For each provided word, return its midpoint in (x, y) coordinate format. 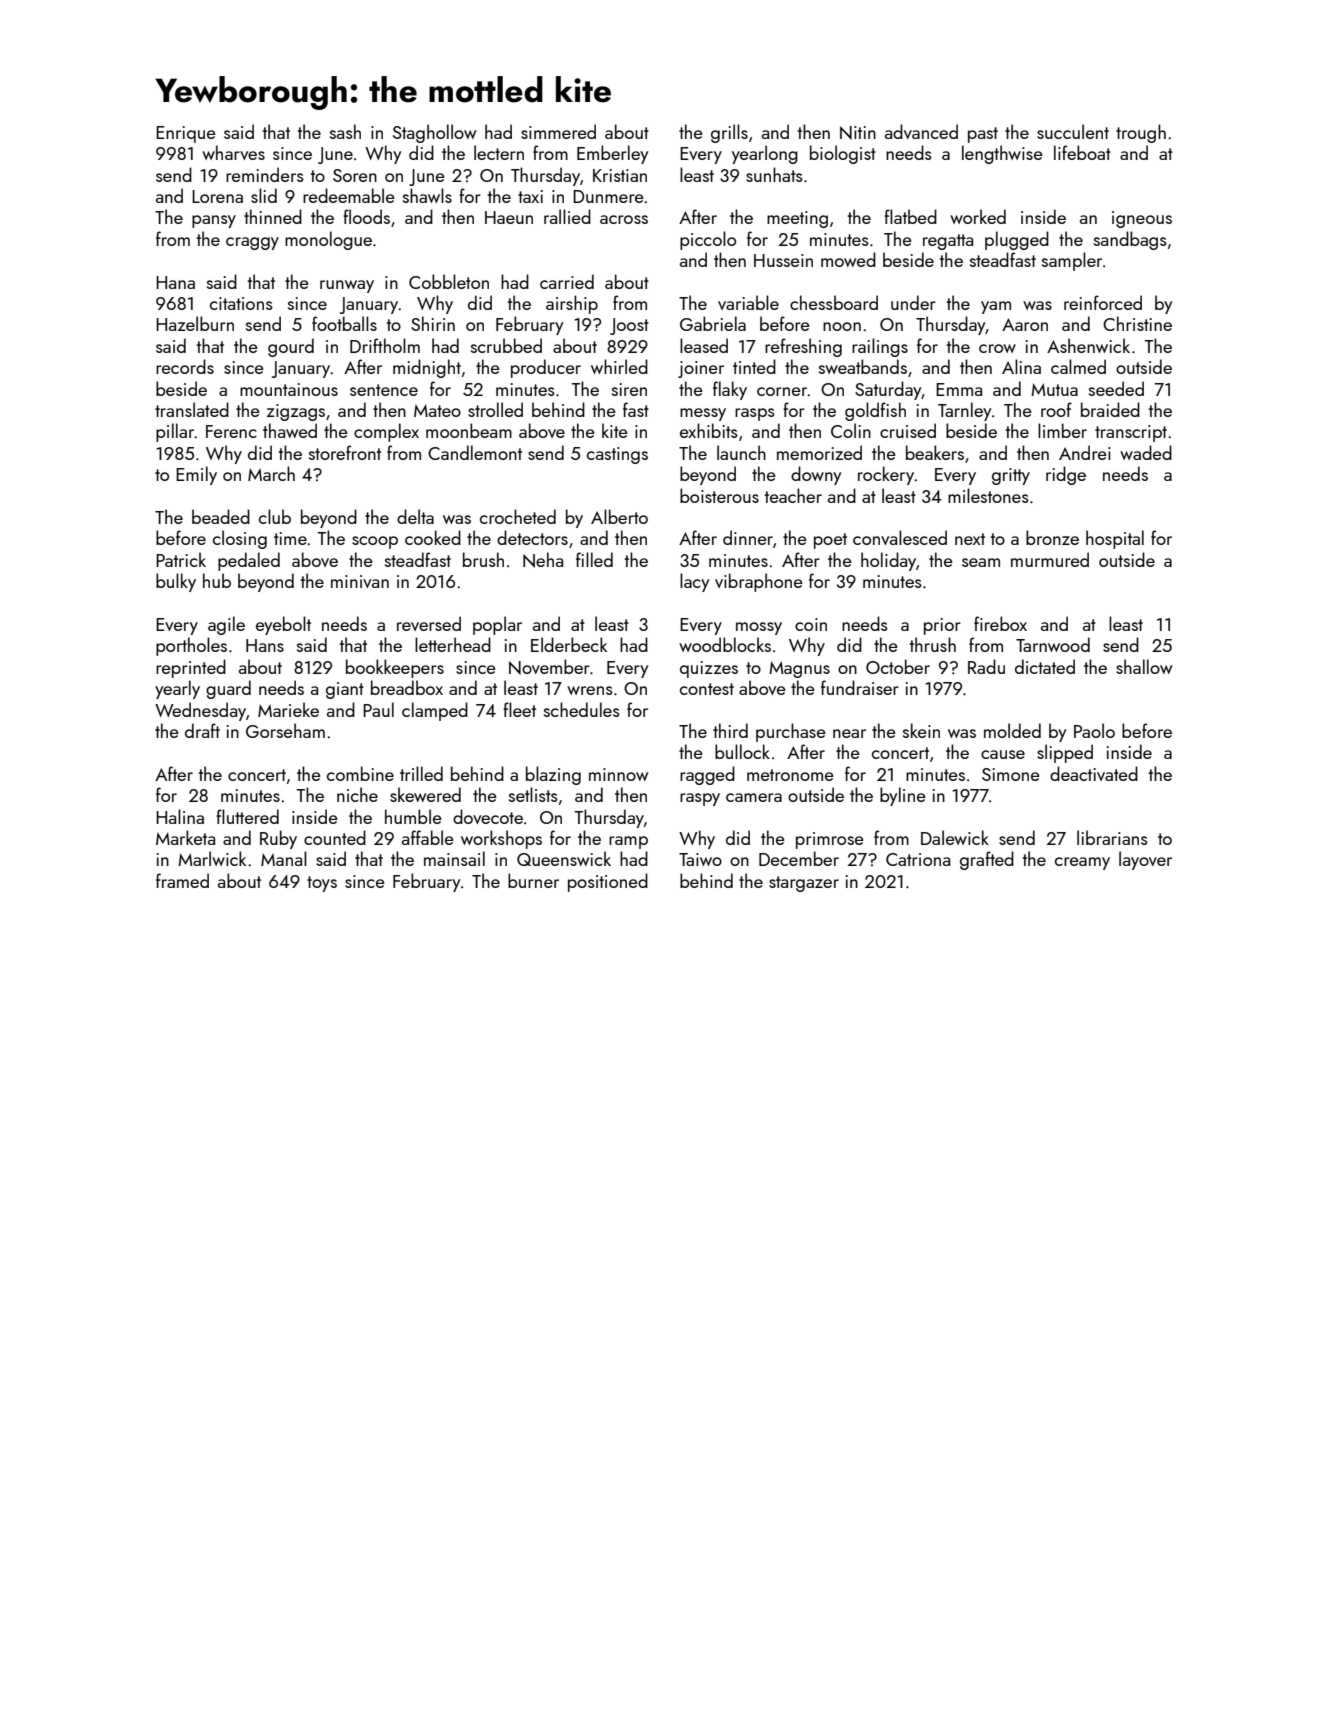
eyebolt (283, 625)
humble (413, 816)
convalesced (900, 537)
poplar (497, 625)
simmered (558, 131)
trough (1141, 133)
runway (347, 286)
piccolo (708, 240)
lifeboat (1082, 152)
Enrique (186, 134)
